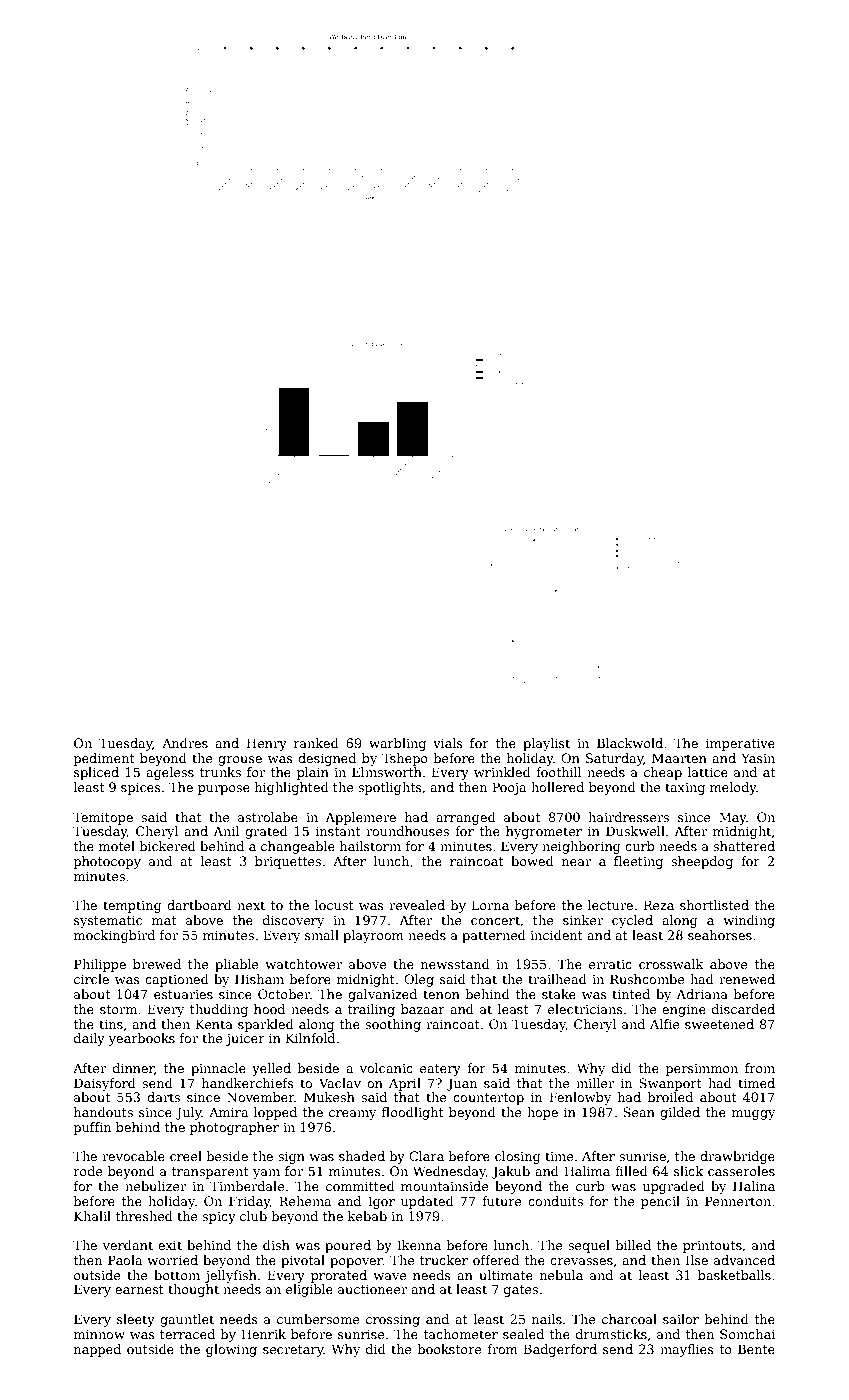 The image size is (849, 1400). Describe the element at coordinates (744, 846) in the screenshot. I see `shattered` at that location.
